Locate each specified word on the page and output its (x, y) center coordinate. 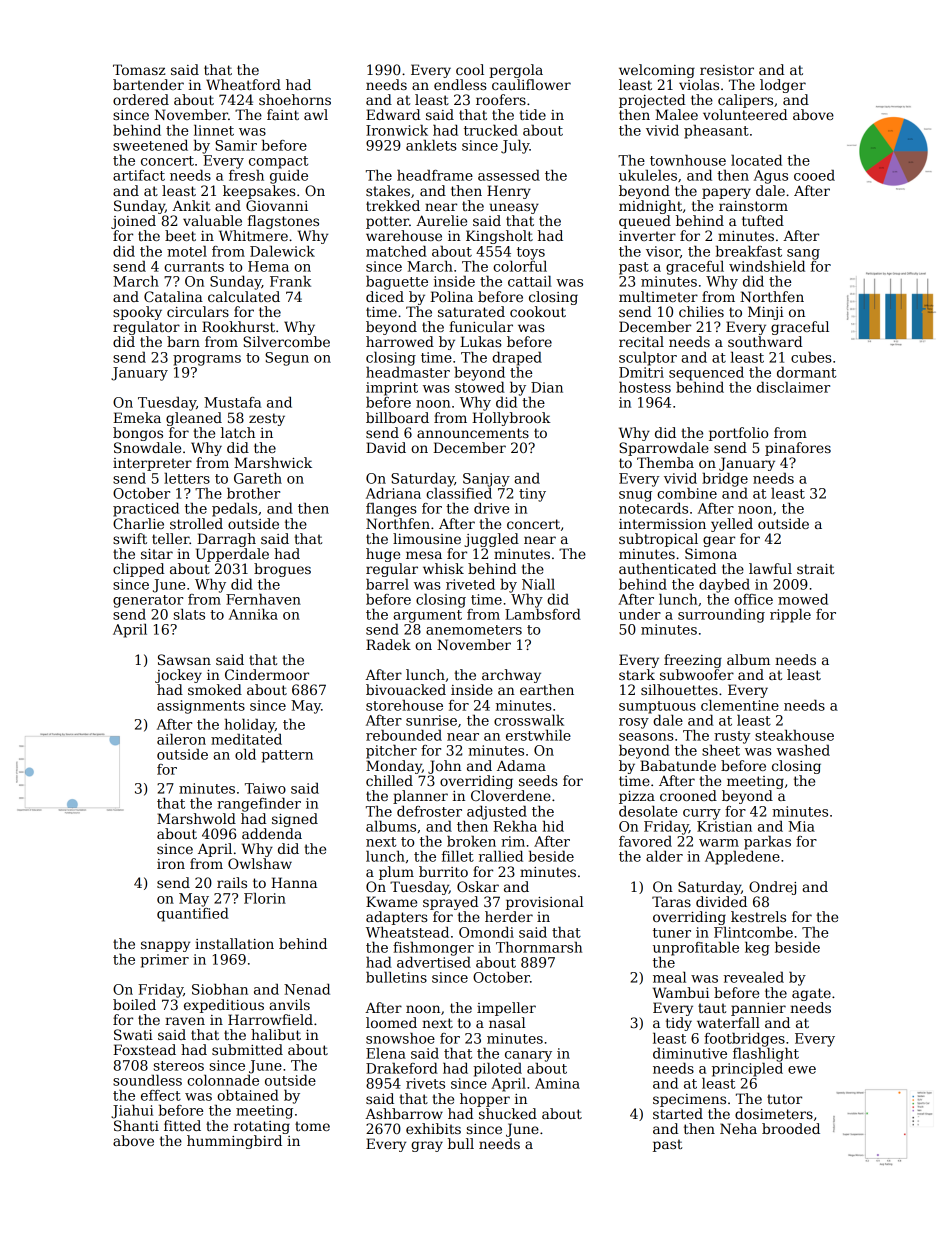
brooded (791, 1128)
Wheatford (243, 84)
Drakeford (402, 1068)
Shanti (136, 1125)
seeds (538, 780)
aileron (181, 739)
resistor (727, 70)
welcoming (657, 71)
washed (803, 750)
